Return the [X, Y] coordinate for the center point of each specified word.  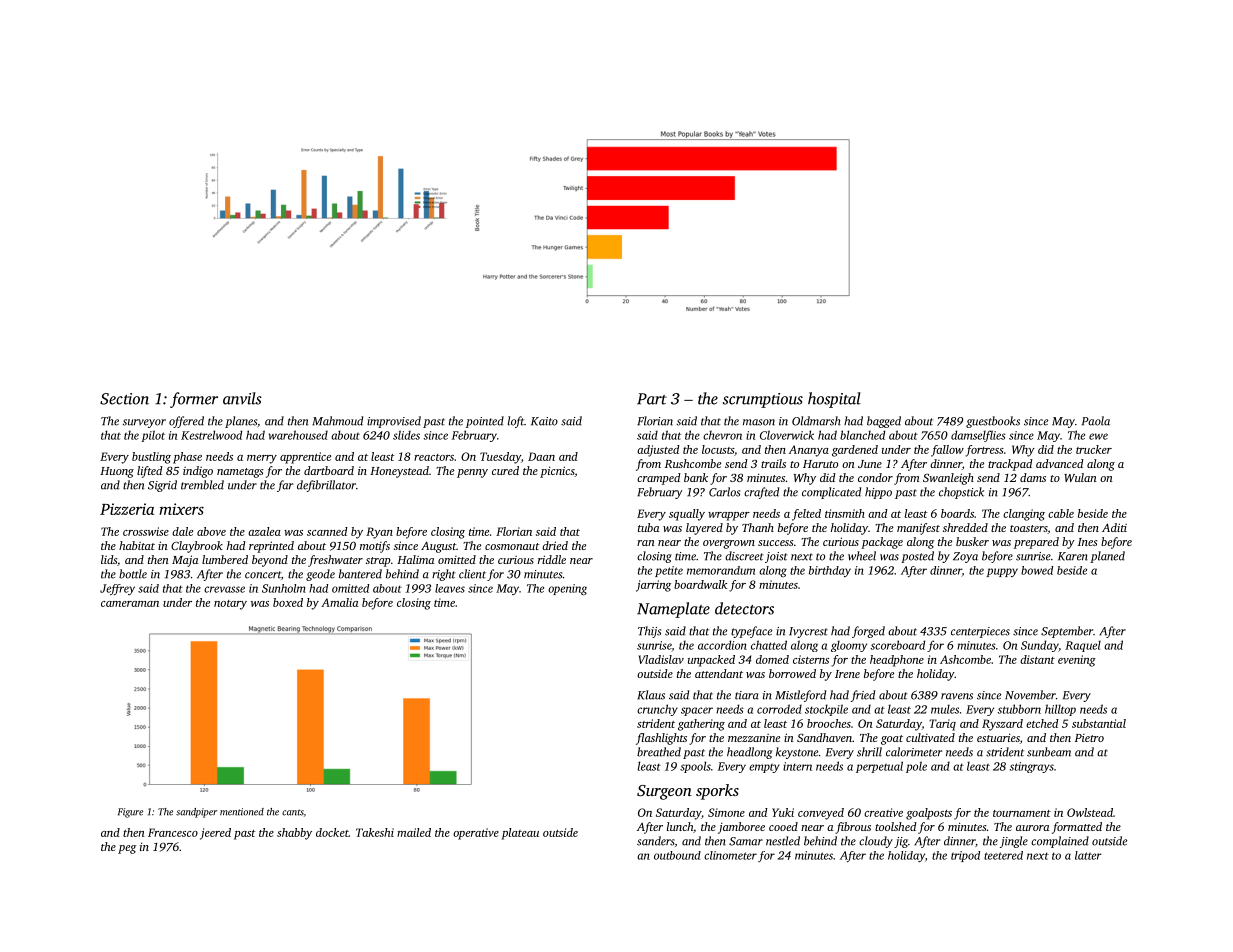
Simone [726, 812]
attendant [719, 673]
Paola [1096, 421]
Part [652, 399]
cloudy [876, 842]
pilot [153, 436]
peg [127, 849]
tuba [648, 527]
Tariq [942, 725]
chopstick [961, 493]
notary [230, 605]
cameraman [130, 604]
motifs [375, 547]
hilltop [1060, 710]
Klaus [651, 695]
